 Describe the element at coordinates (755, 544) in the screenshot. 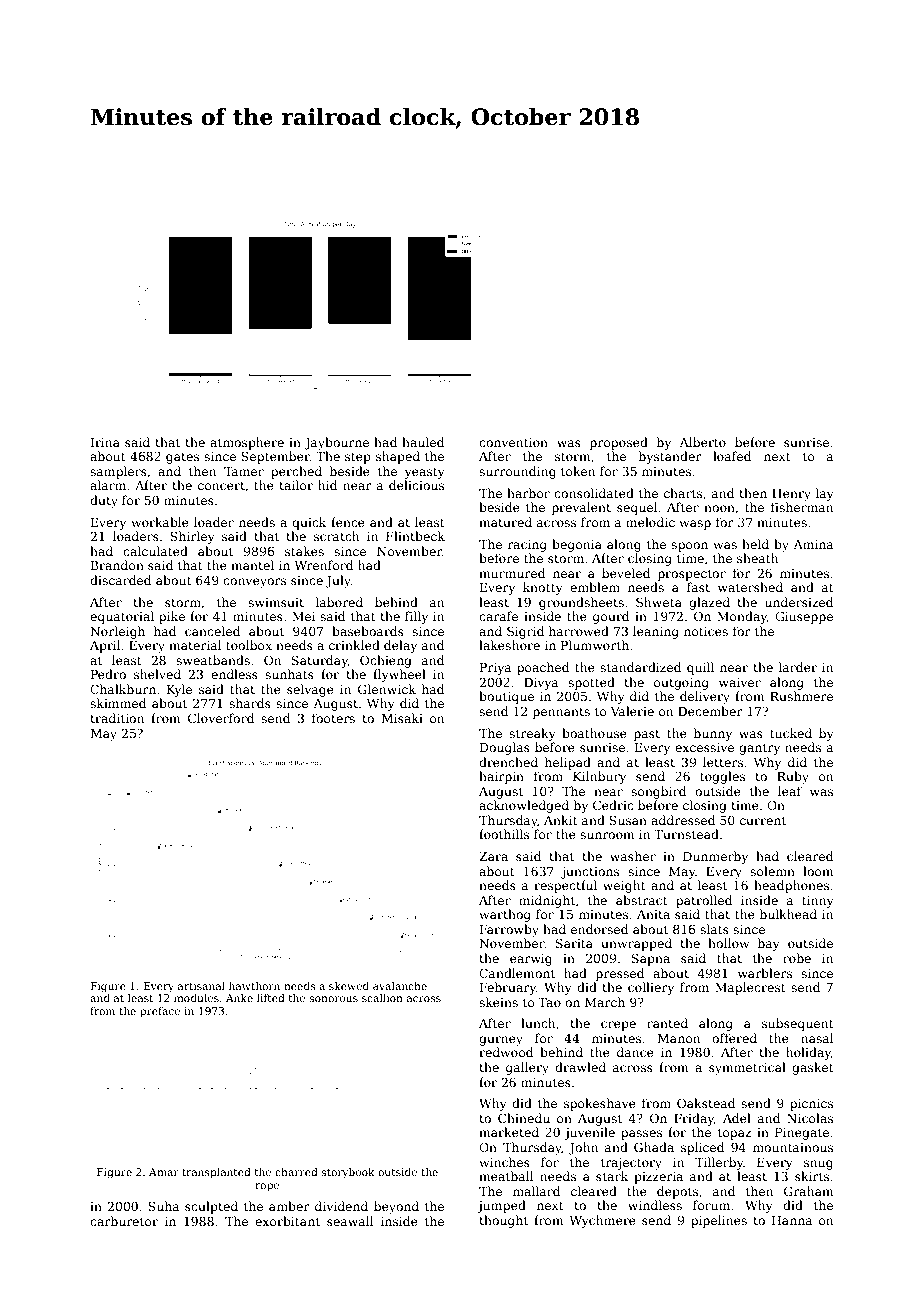

I see `held` at that location.
